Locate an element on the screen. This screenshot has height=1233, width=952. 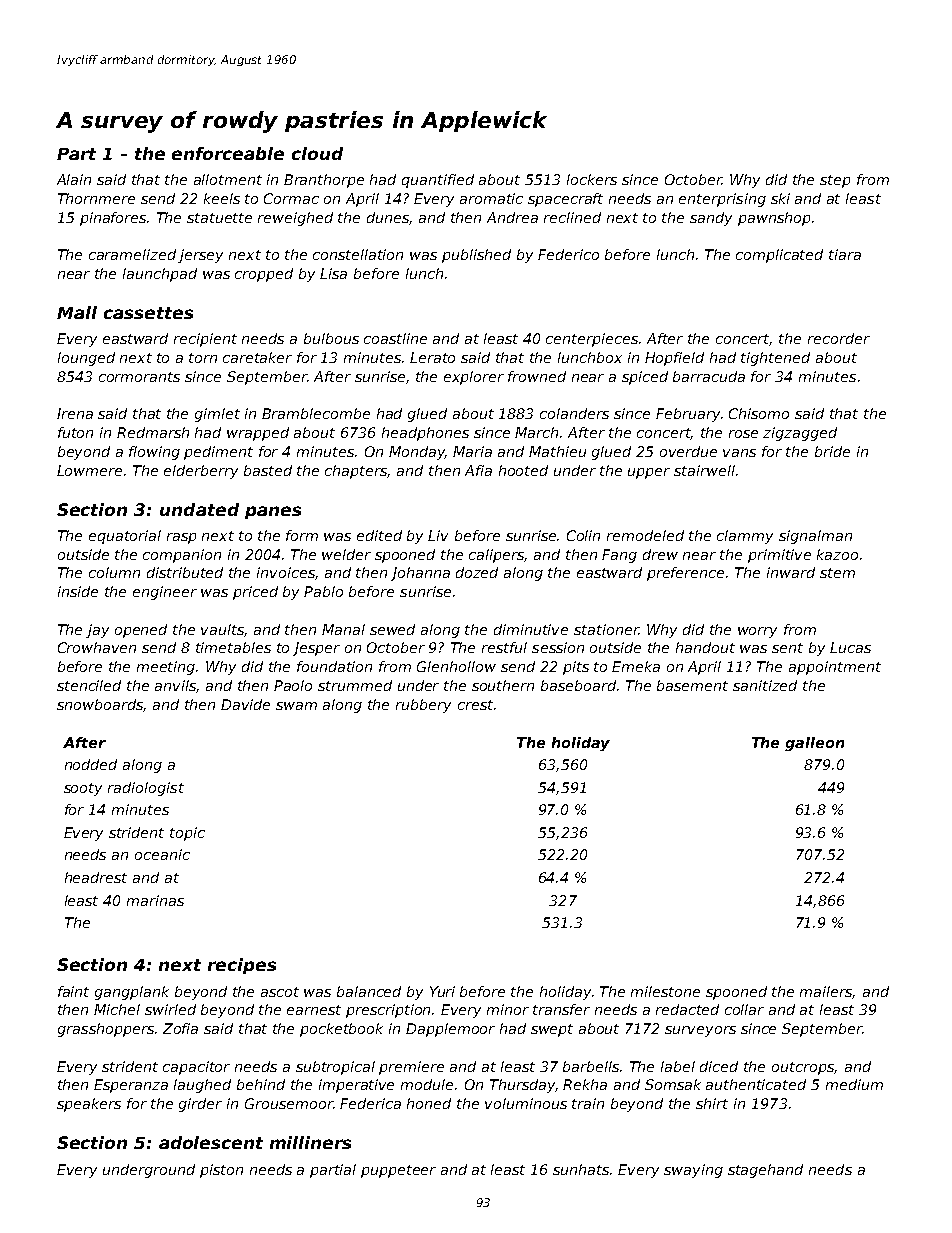
enforceable is located at coordinates (228, 153).
